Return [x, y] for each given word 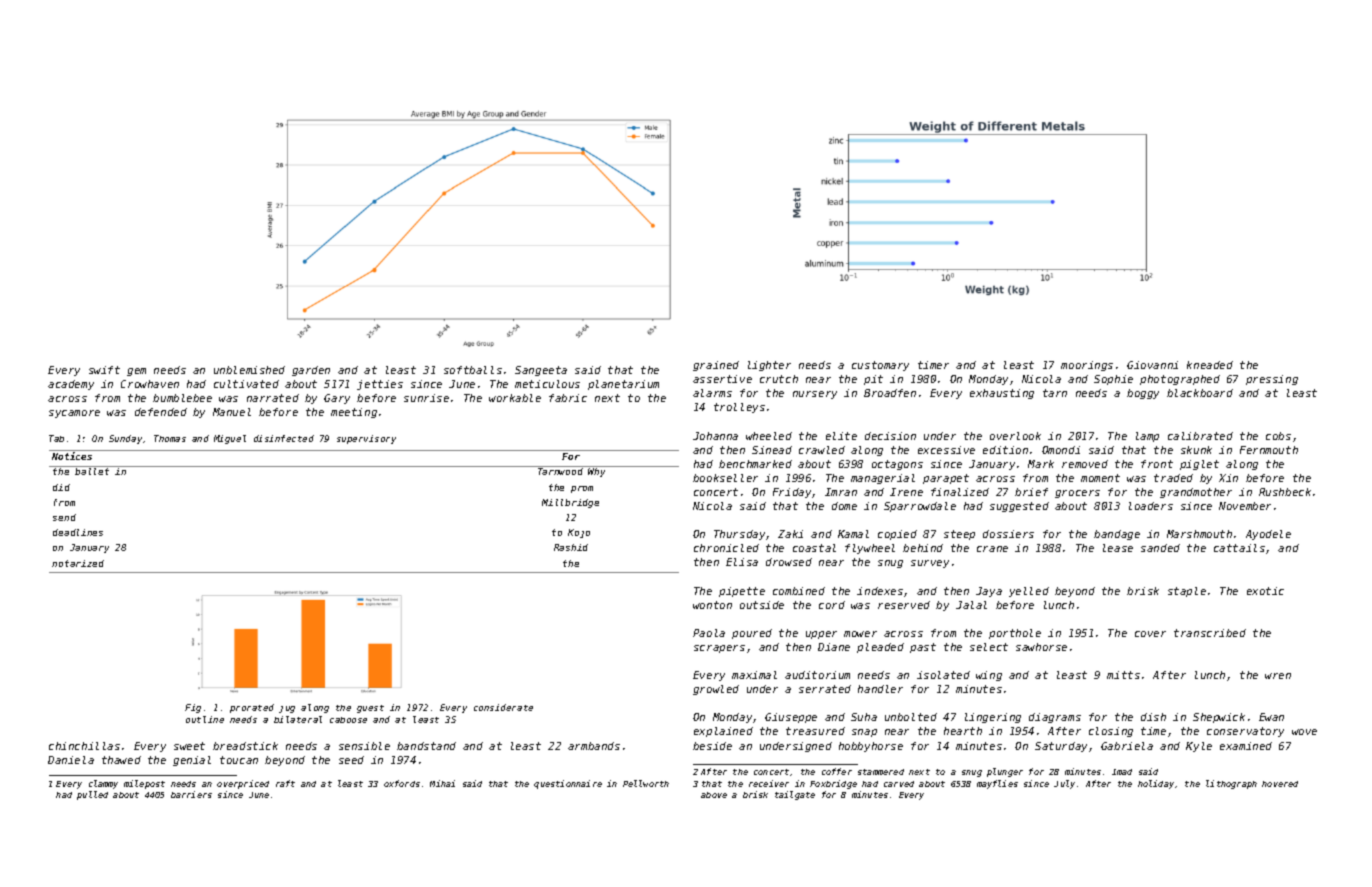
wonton [712, 605]
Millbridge [570, 503]
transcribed [1210, 633]
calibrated [1200, 436]
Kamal [853, 534]
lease [1118, 548]
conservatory [1245, 732]
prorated [252, 708]
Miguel [230, 439]
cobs [1278, 436]
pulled [92, 795]
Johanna [715, 436]
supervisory [366, 439]
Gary [337, 399]
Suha [864, 717]
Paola [709, 633]
